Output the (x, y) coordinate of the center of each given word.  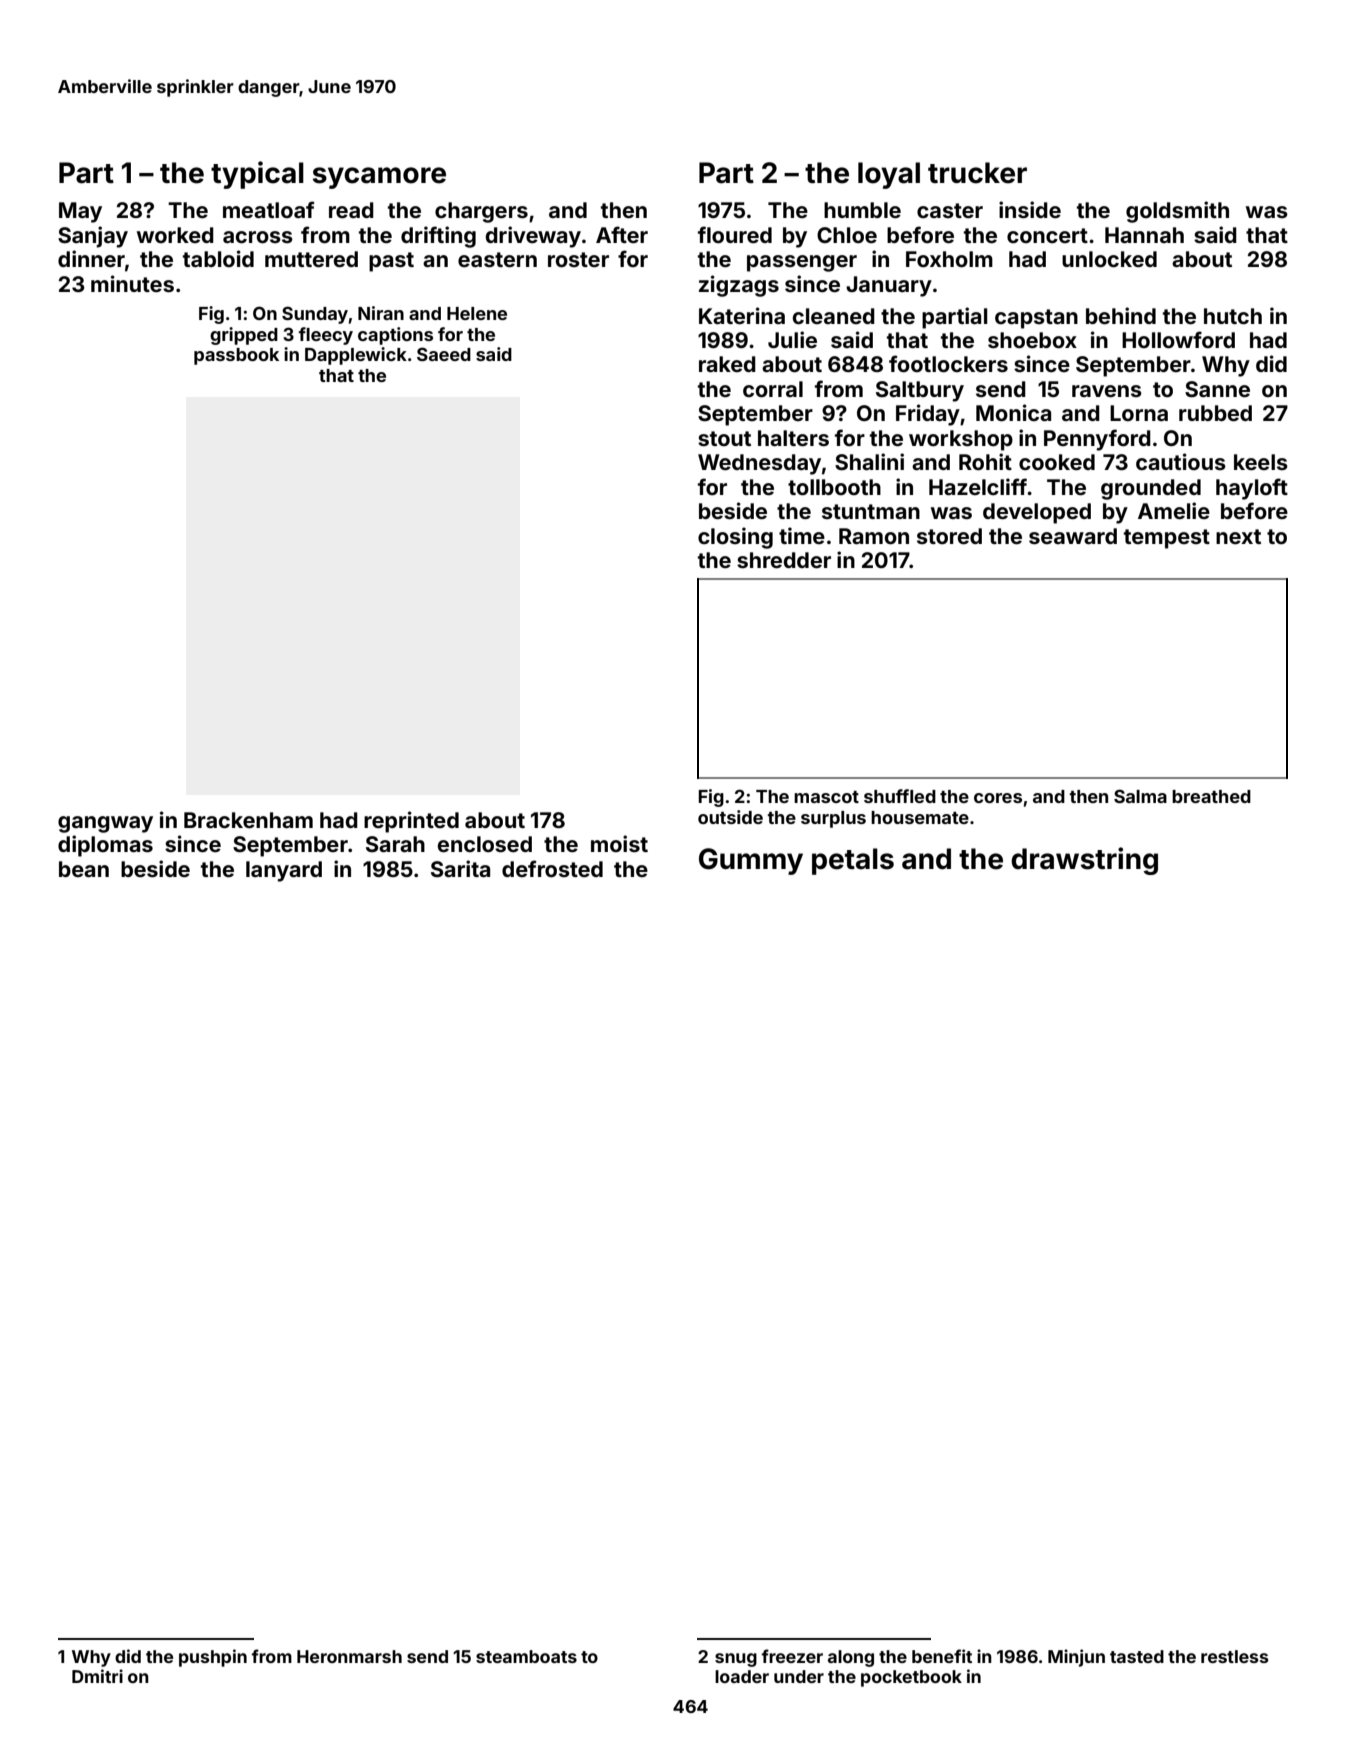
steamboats (526, 1656)
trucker (977, 173)
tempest (1167, 539)
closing (735, 538)
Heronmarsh (349, 1656)
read (351, 210)
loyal (889, 175)
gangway (105, 824)
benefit (942, 1656)
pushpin (213, 1658)
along (851, 1658)
